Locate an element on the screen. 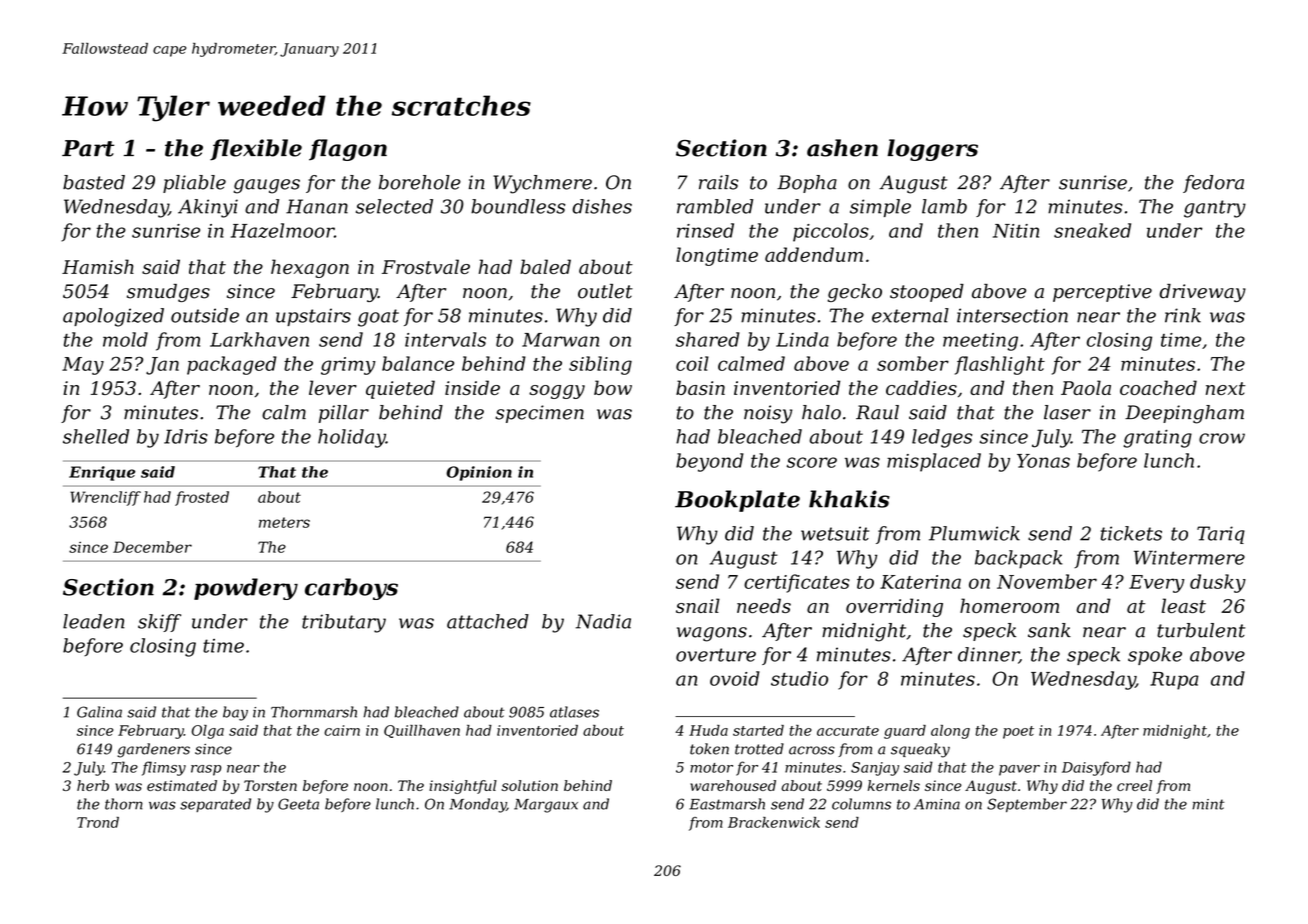 The width and height of the screenshot is (1308, 924). separated is located at coordinates (215, 805).
